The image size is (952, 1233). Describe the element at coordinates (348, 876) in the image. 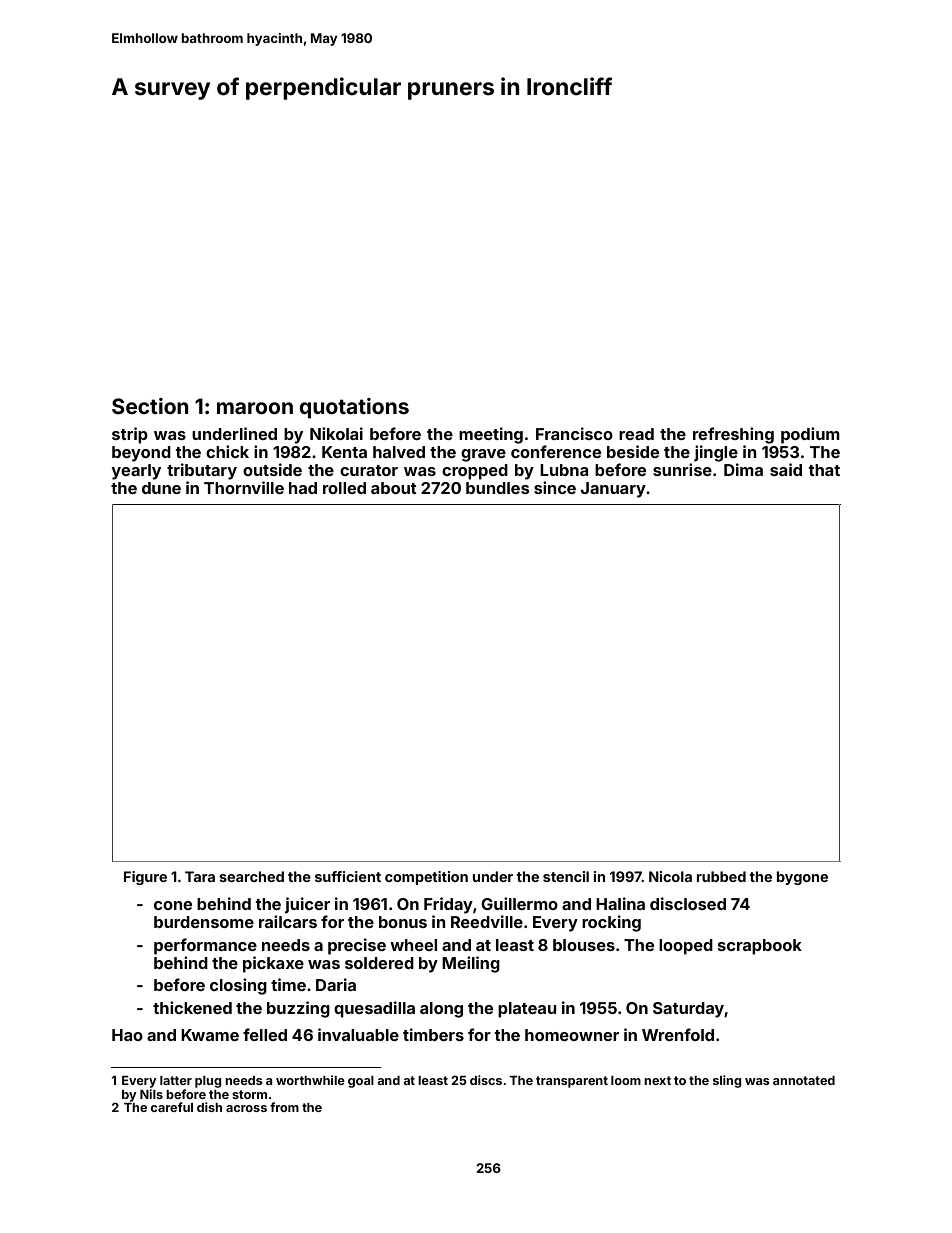

I see `sufficient` at that location.
